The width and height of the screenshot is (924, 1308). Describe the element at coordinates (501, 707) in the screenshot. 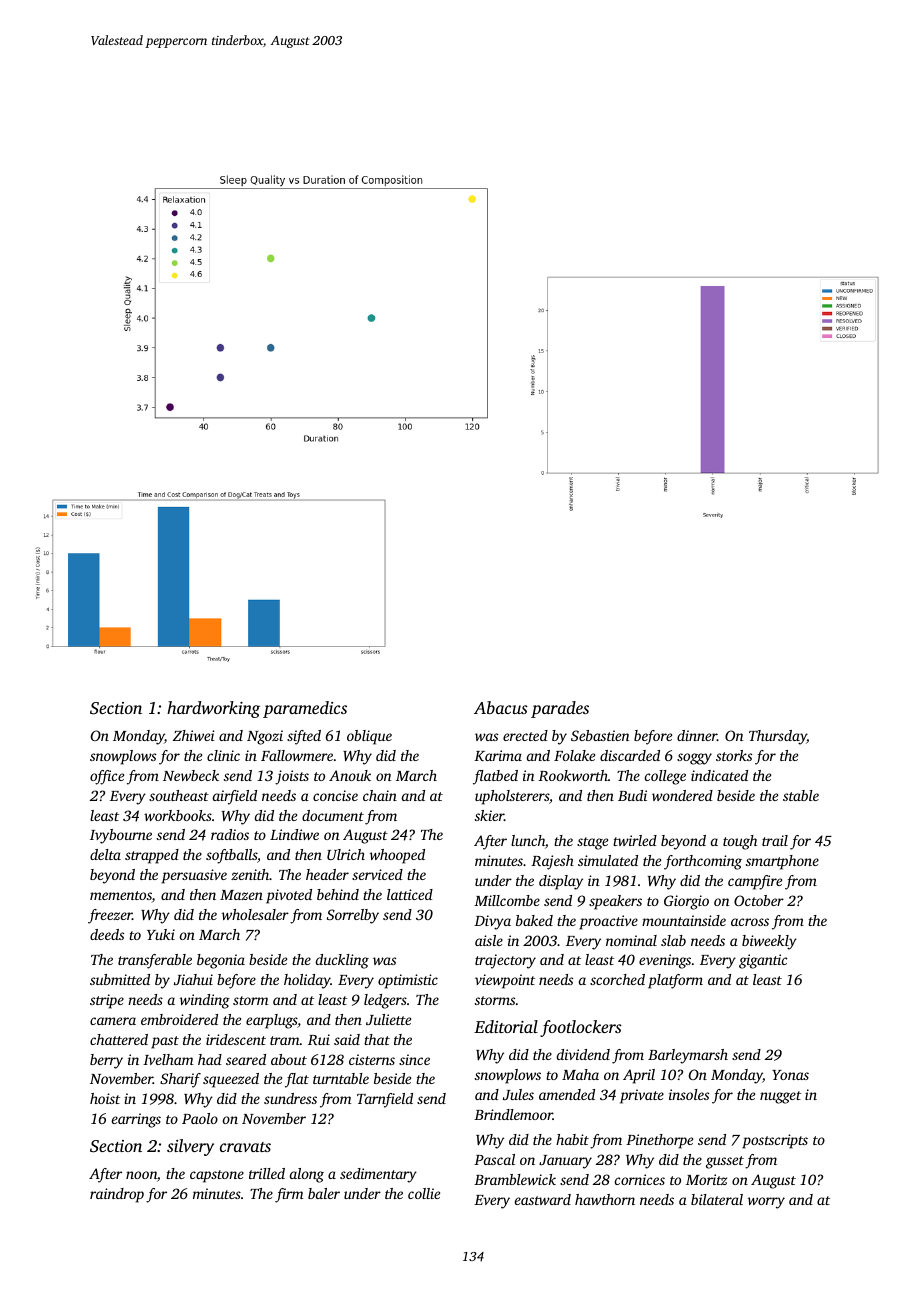

I see `Abacus` at that location.
